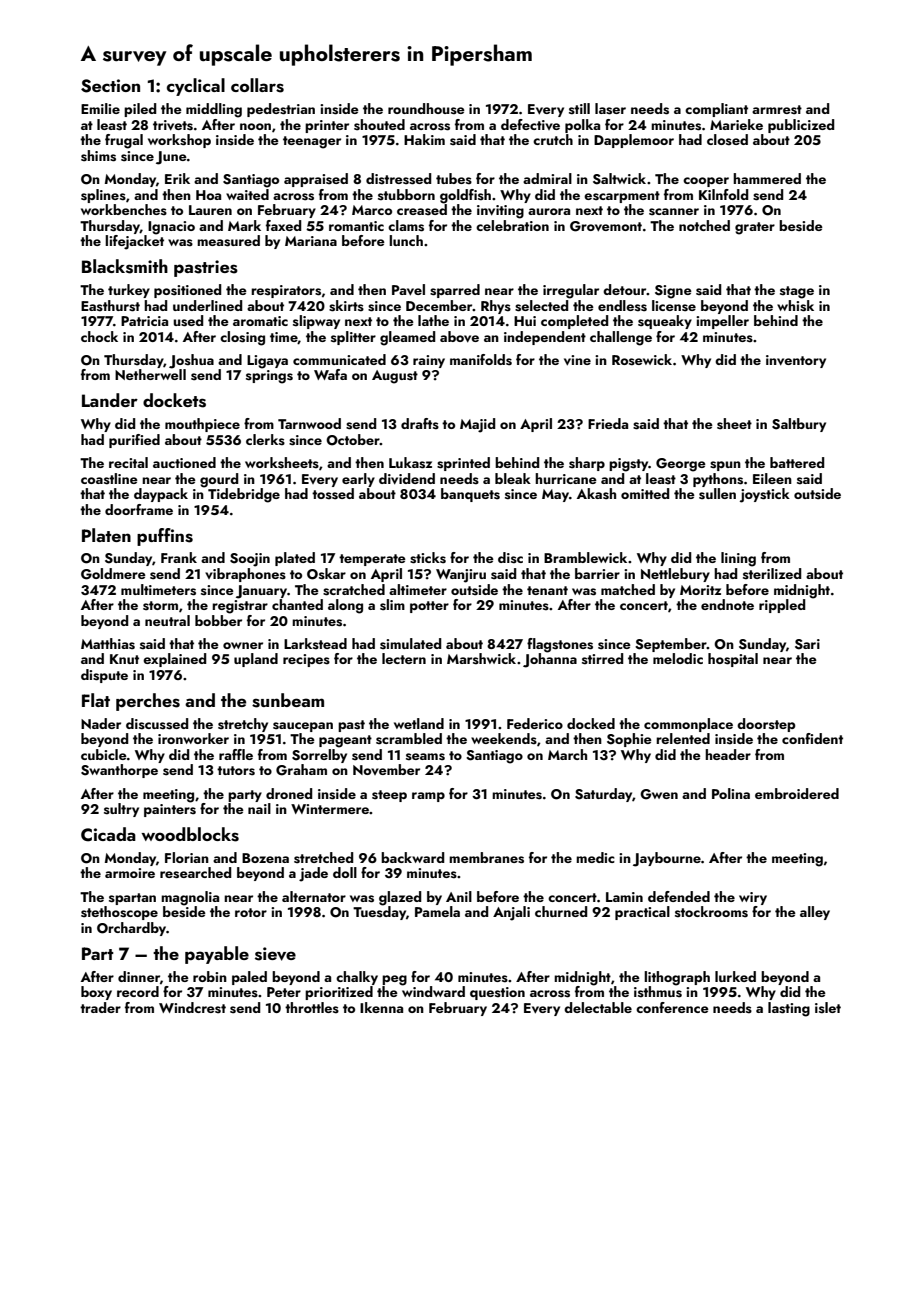 The width and height of the image is (924, 1308). I want to click on inventory, so click(796, 361).
